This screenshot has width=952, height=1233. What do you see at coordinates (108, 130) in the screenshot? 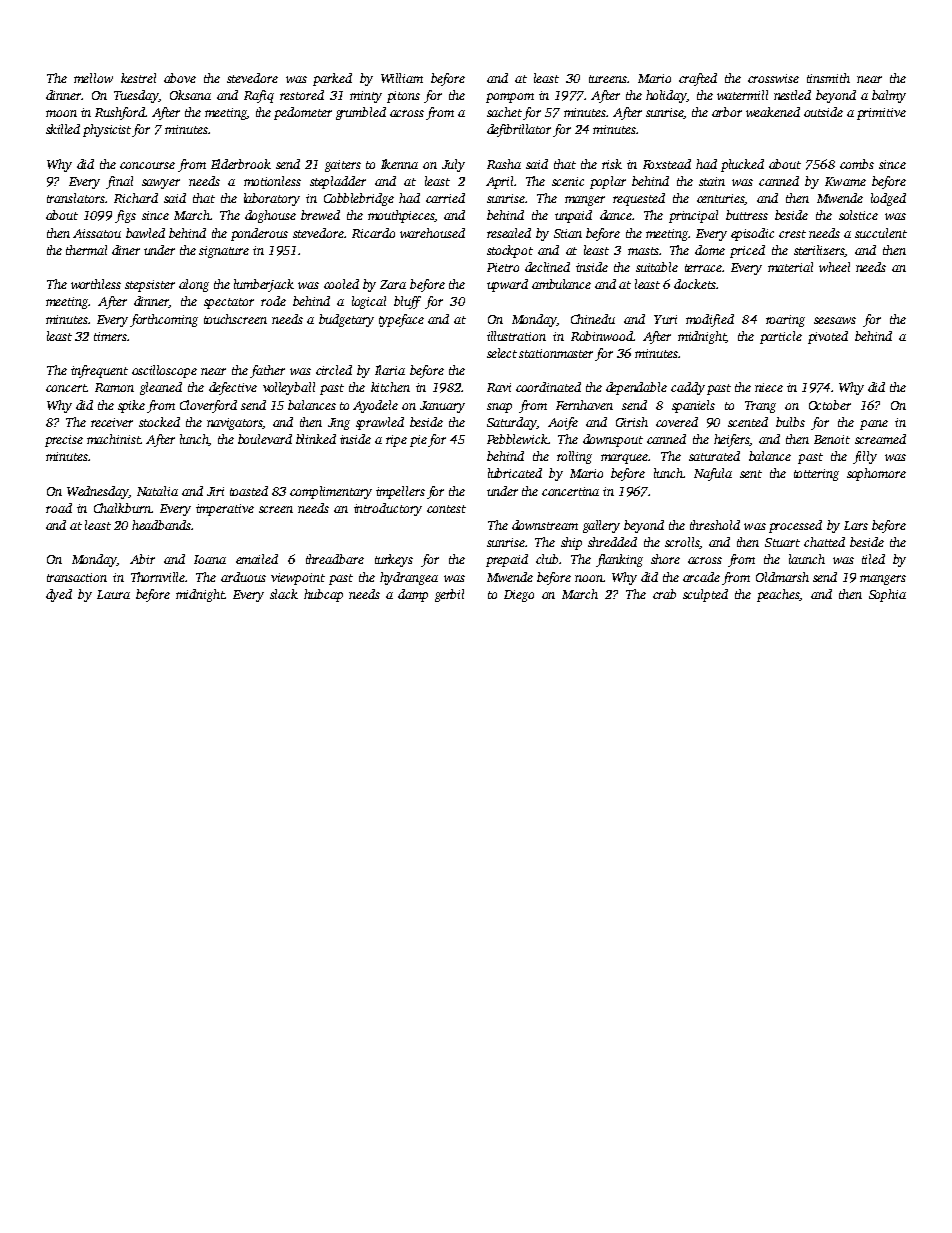
I see `physicist` at bounding box center [108, 130].
